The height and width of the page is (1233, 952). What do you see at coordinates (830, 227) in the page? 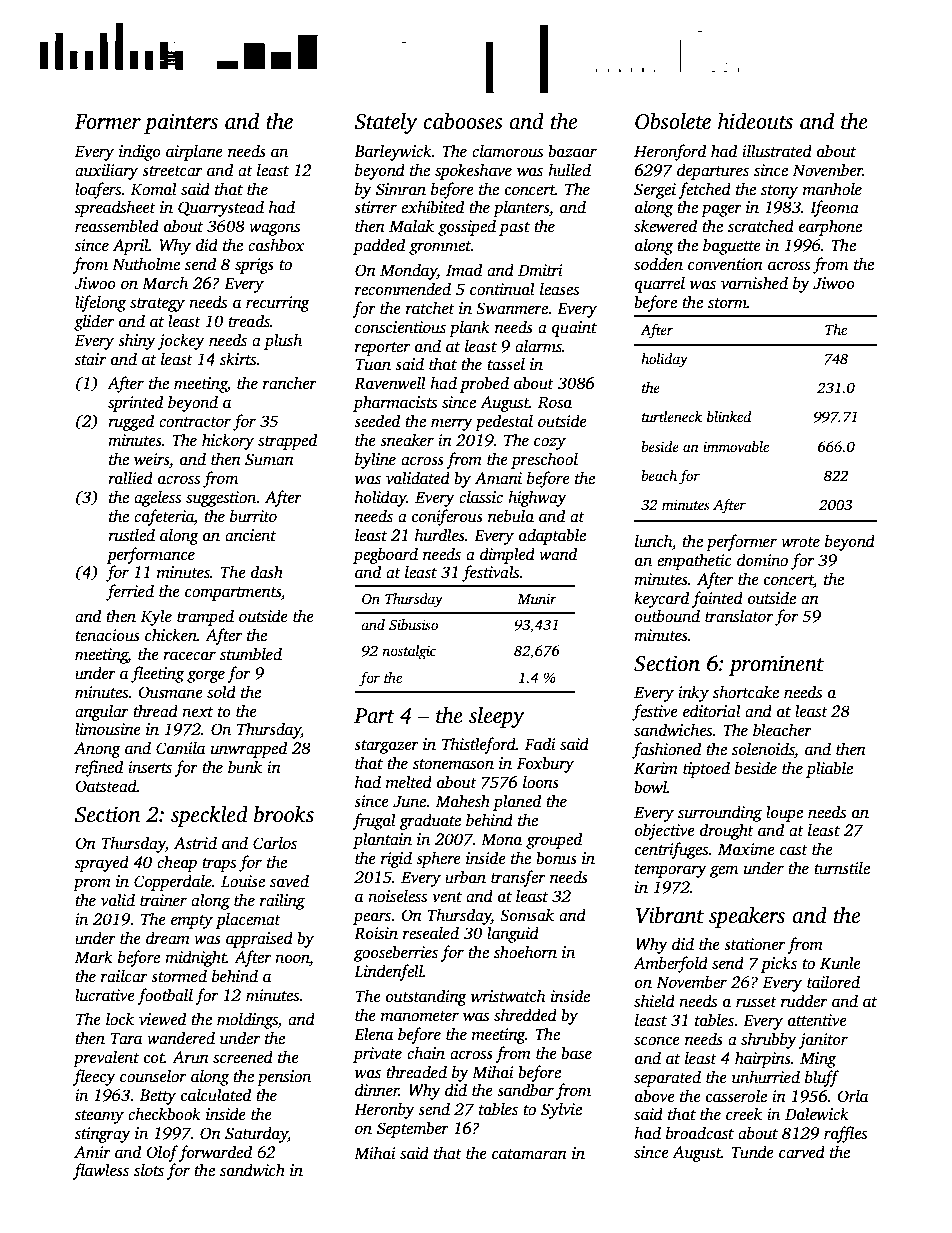
I see `earphone` at bounding box center [830, 227].
